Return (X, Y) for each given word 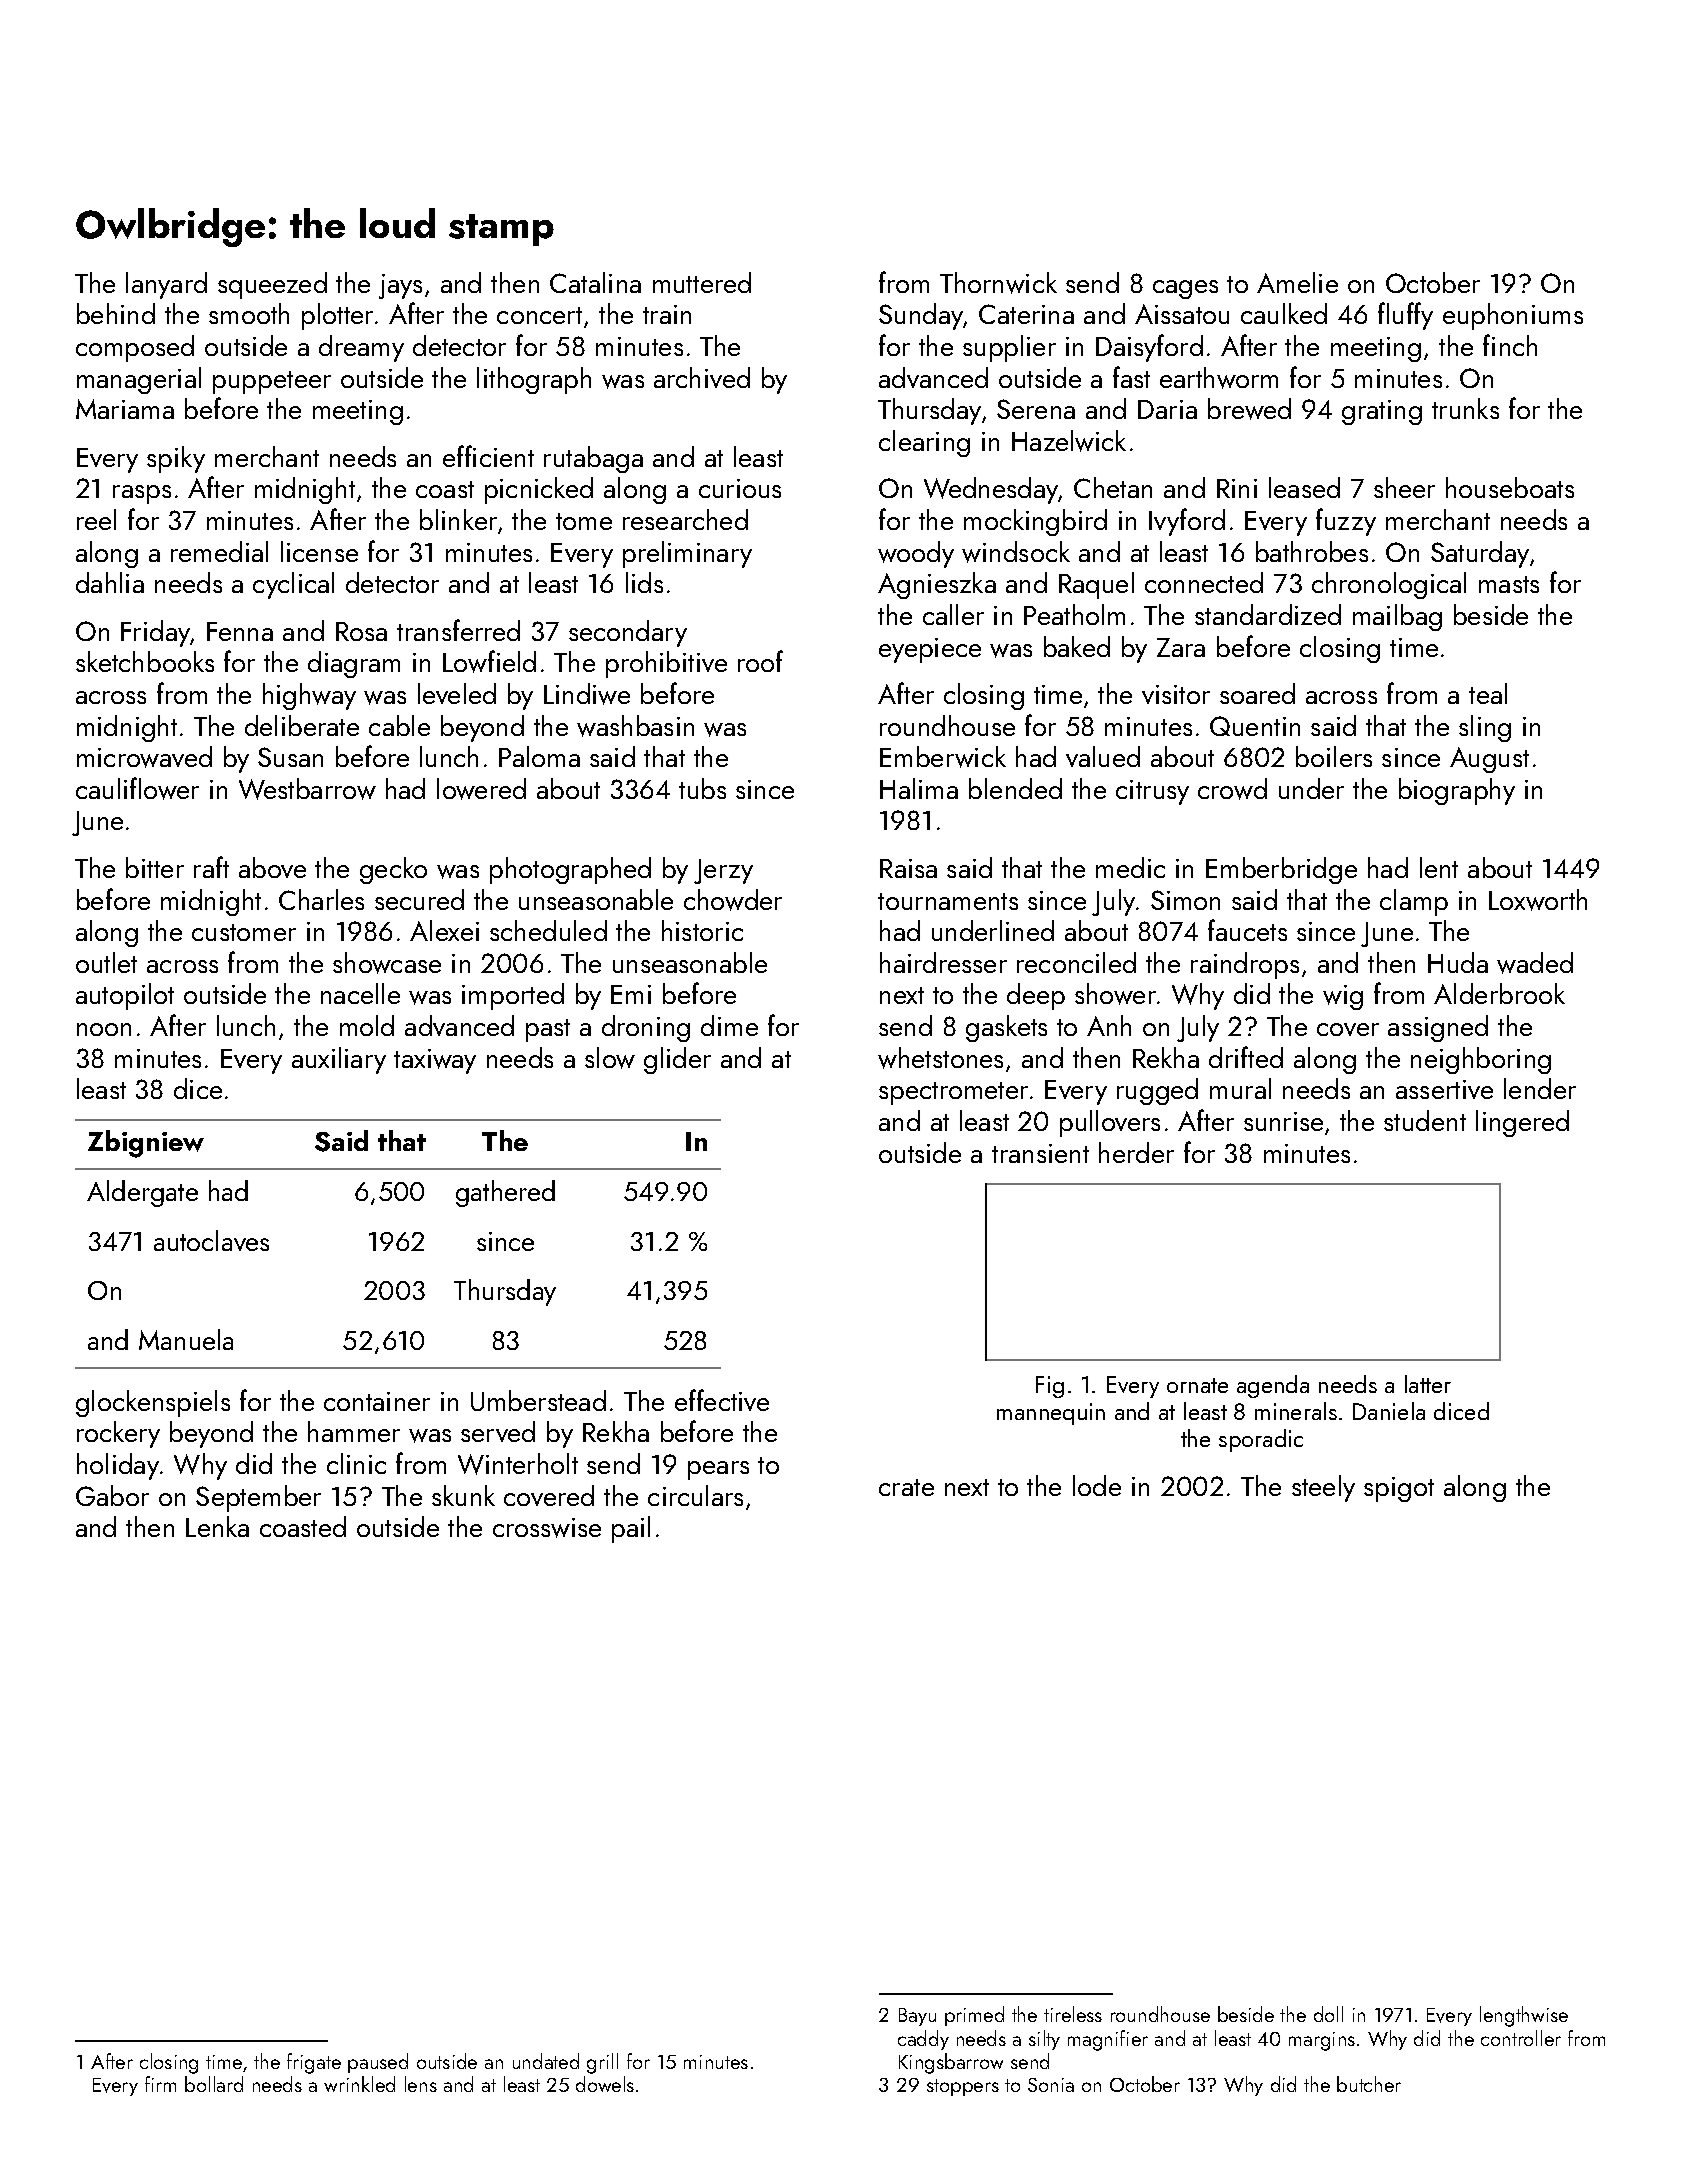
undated (546, 2061)
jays (400, 286)
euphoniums (1513, 316)
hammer (354, 1431)
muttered (702, 282)
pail (631, 1529)
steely (1323, 1488)
